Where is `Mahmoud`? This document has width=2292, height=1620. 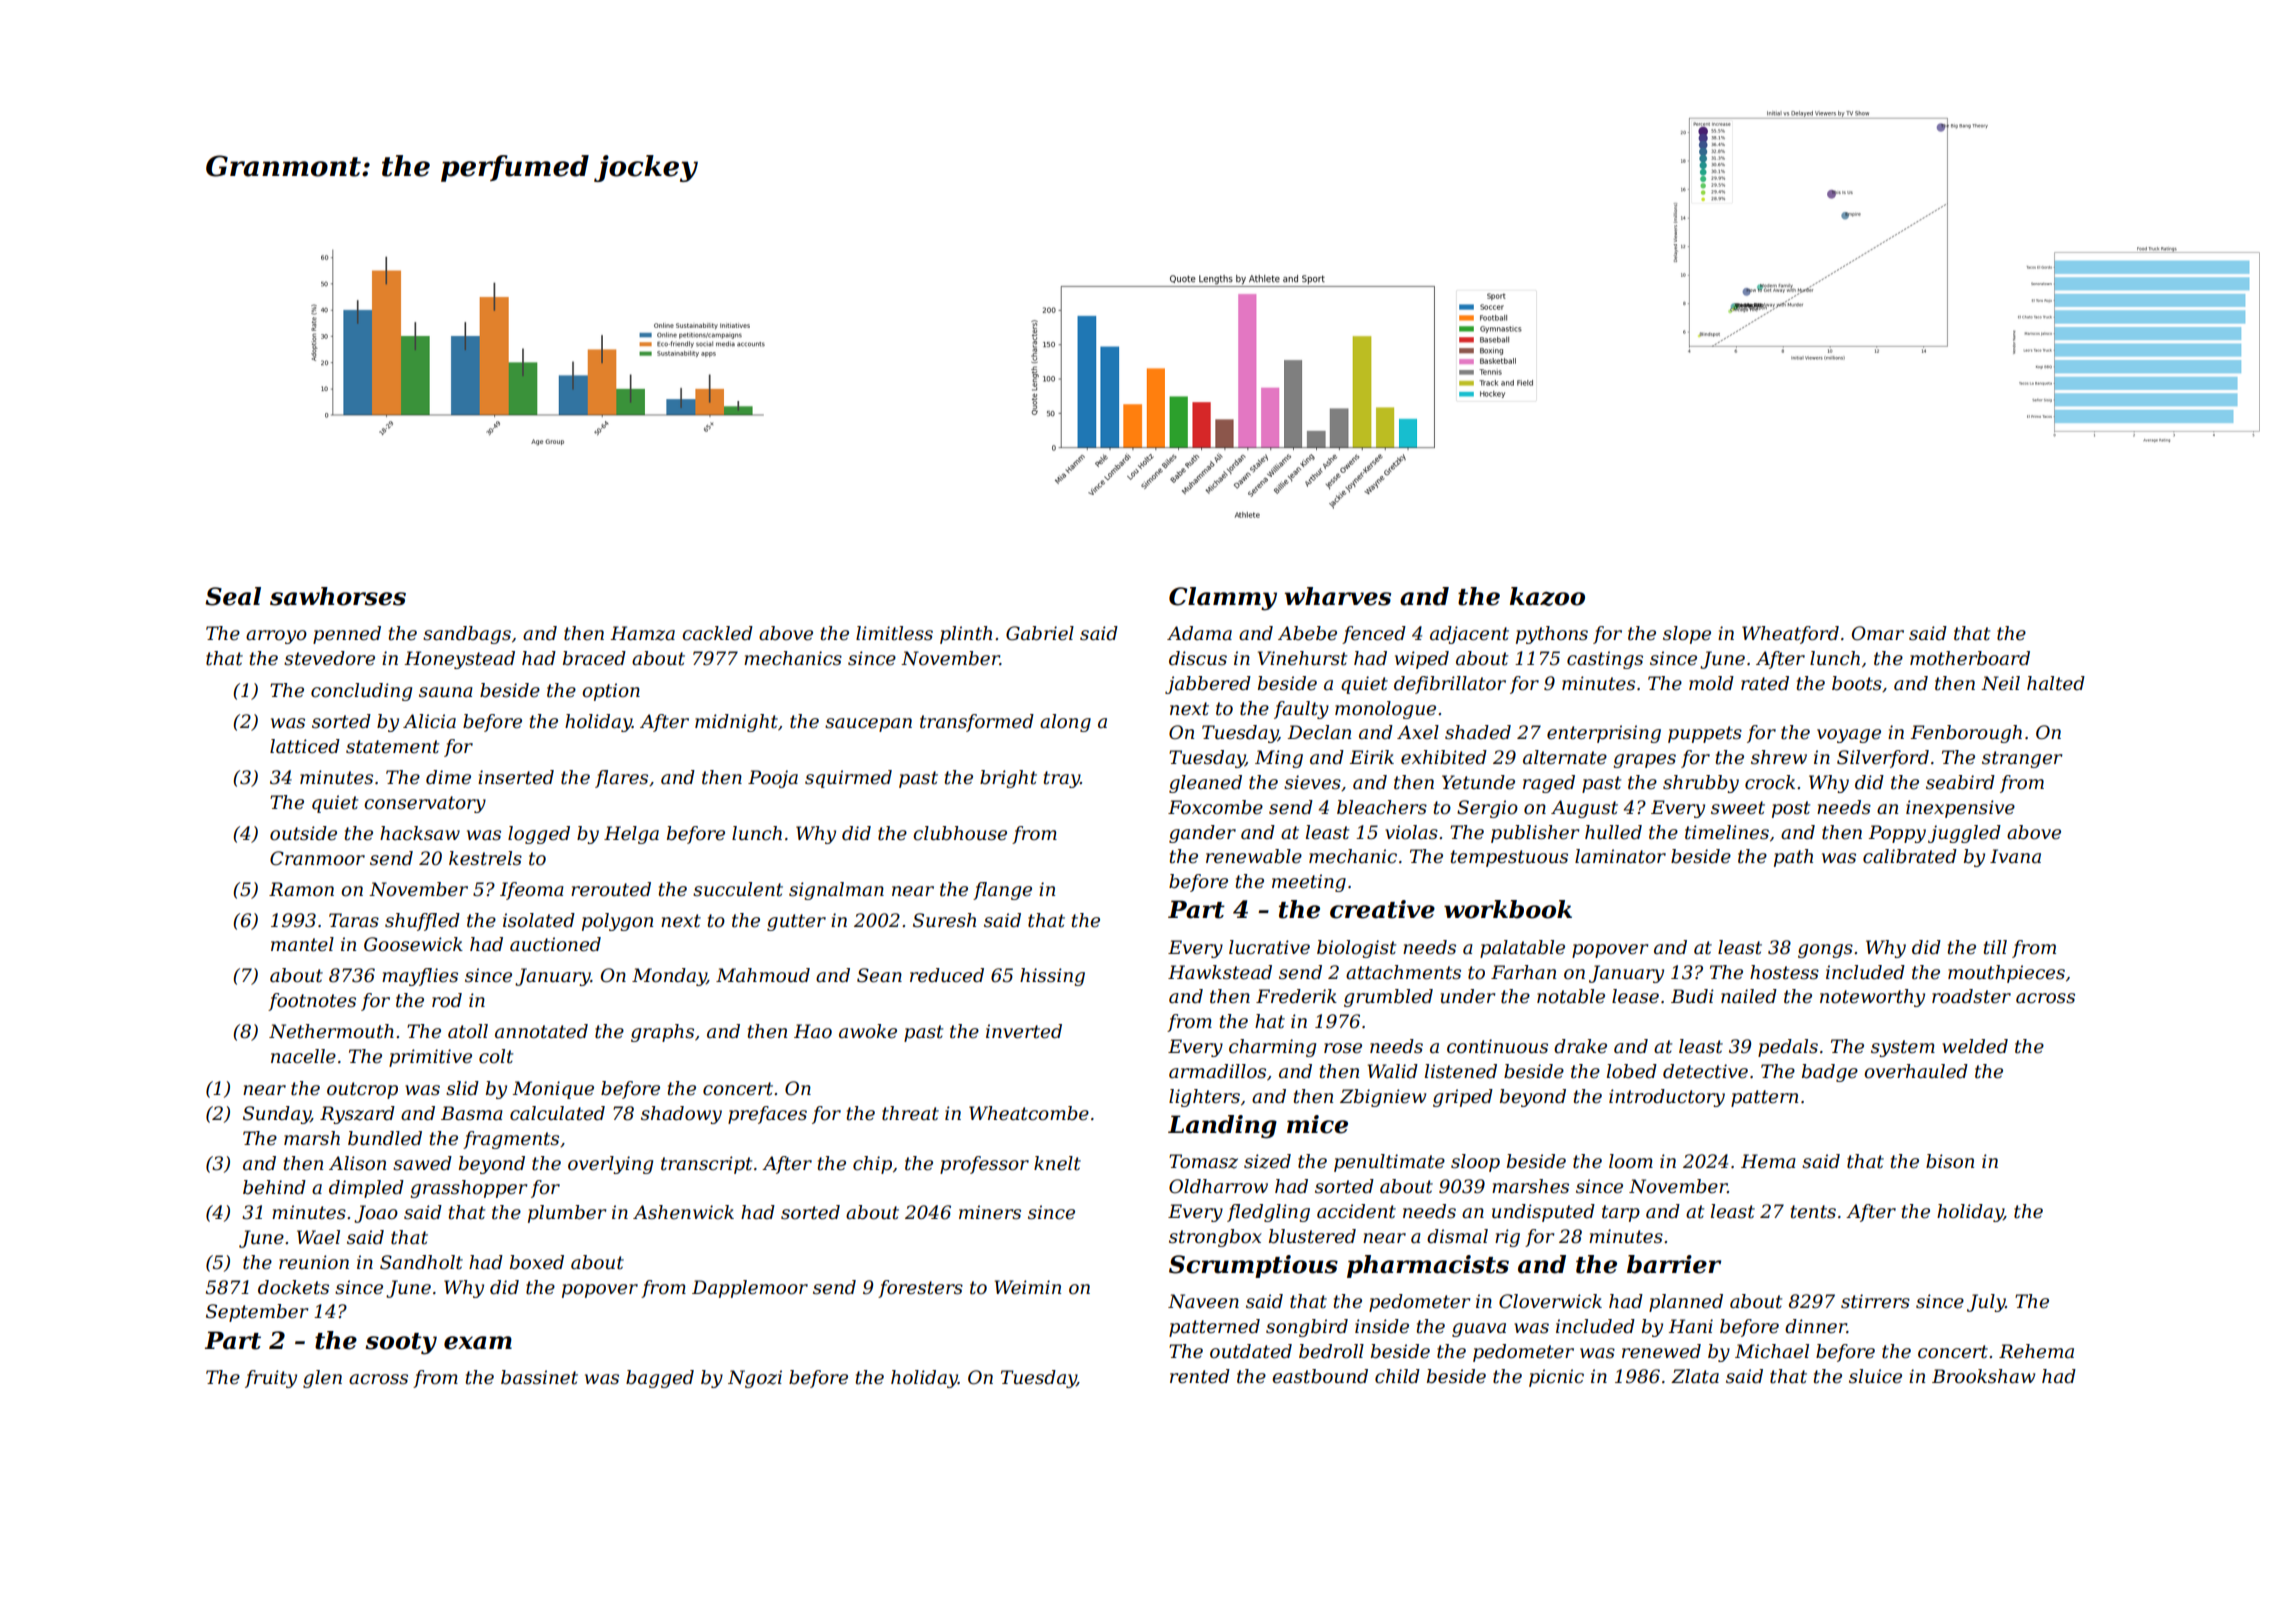 Mahmoud is located at coordinates (763, 975).
